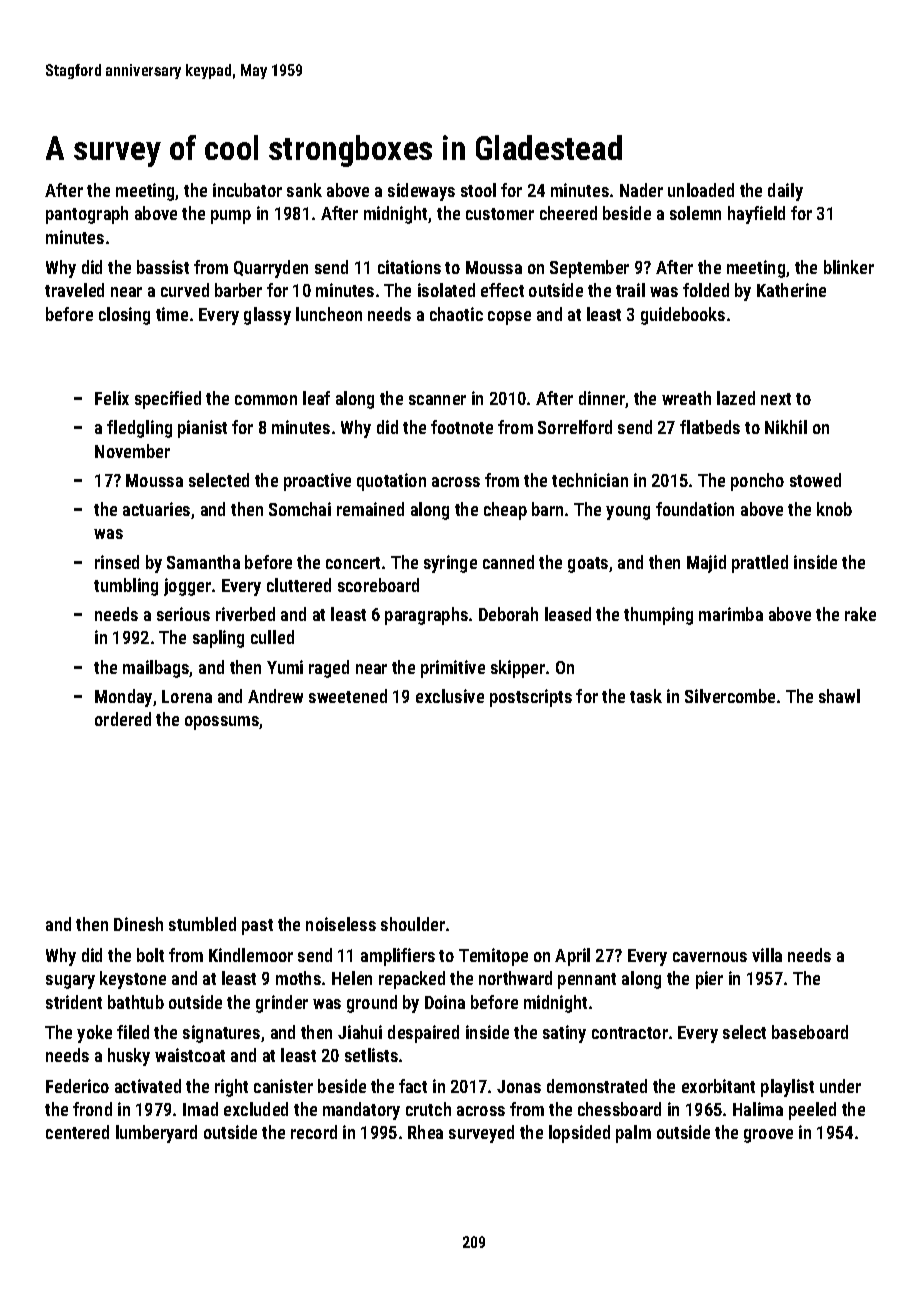 This document has width=924, height=1314. I want to click on shoulder, so click(413, 924).
